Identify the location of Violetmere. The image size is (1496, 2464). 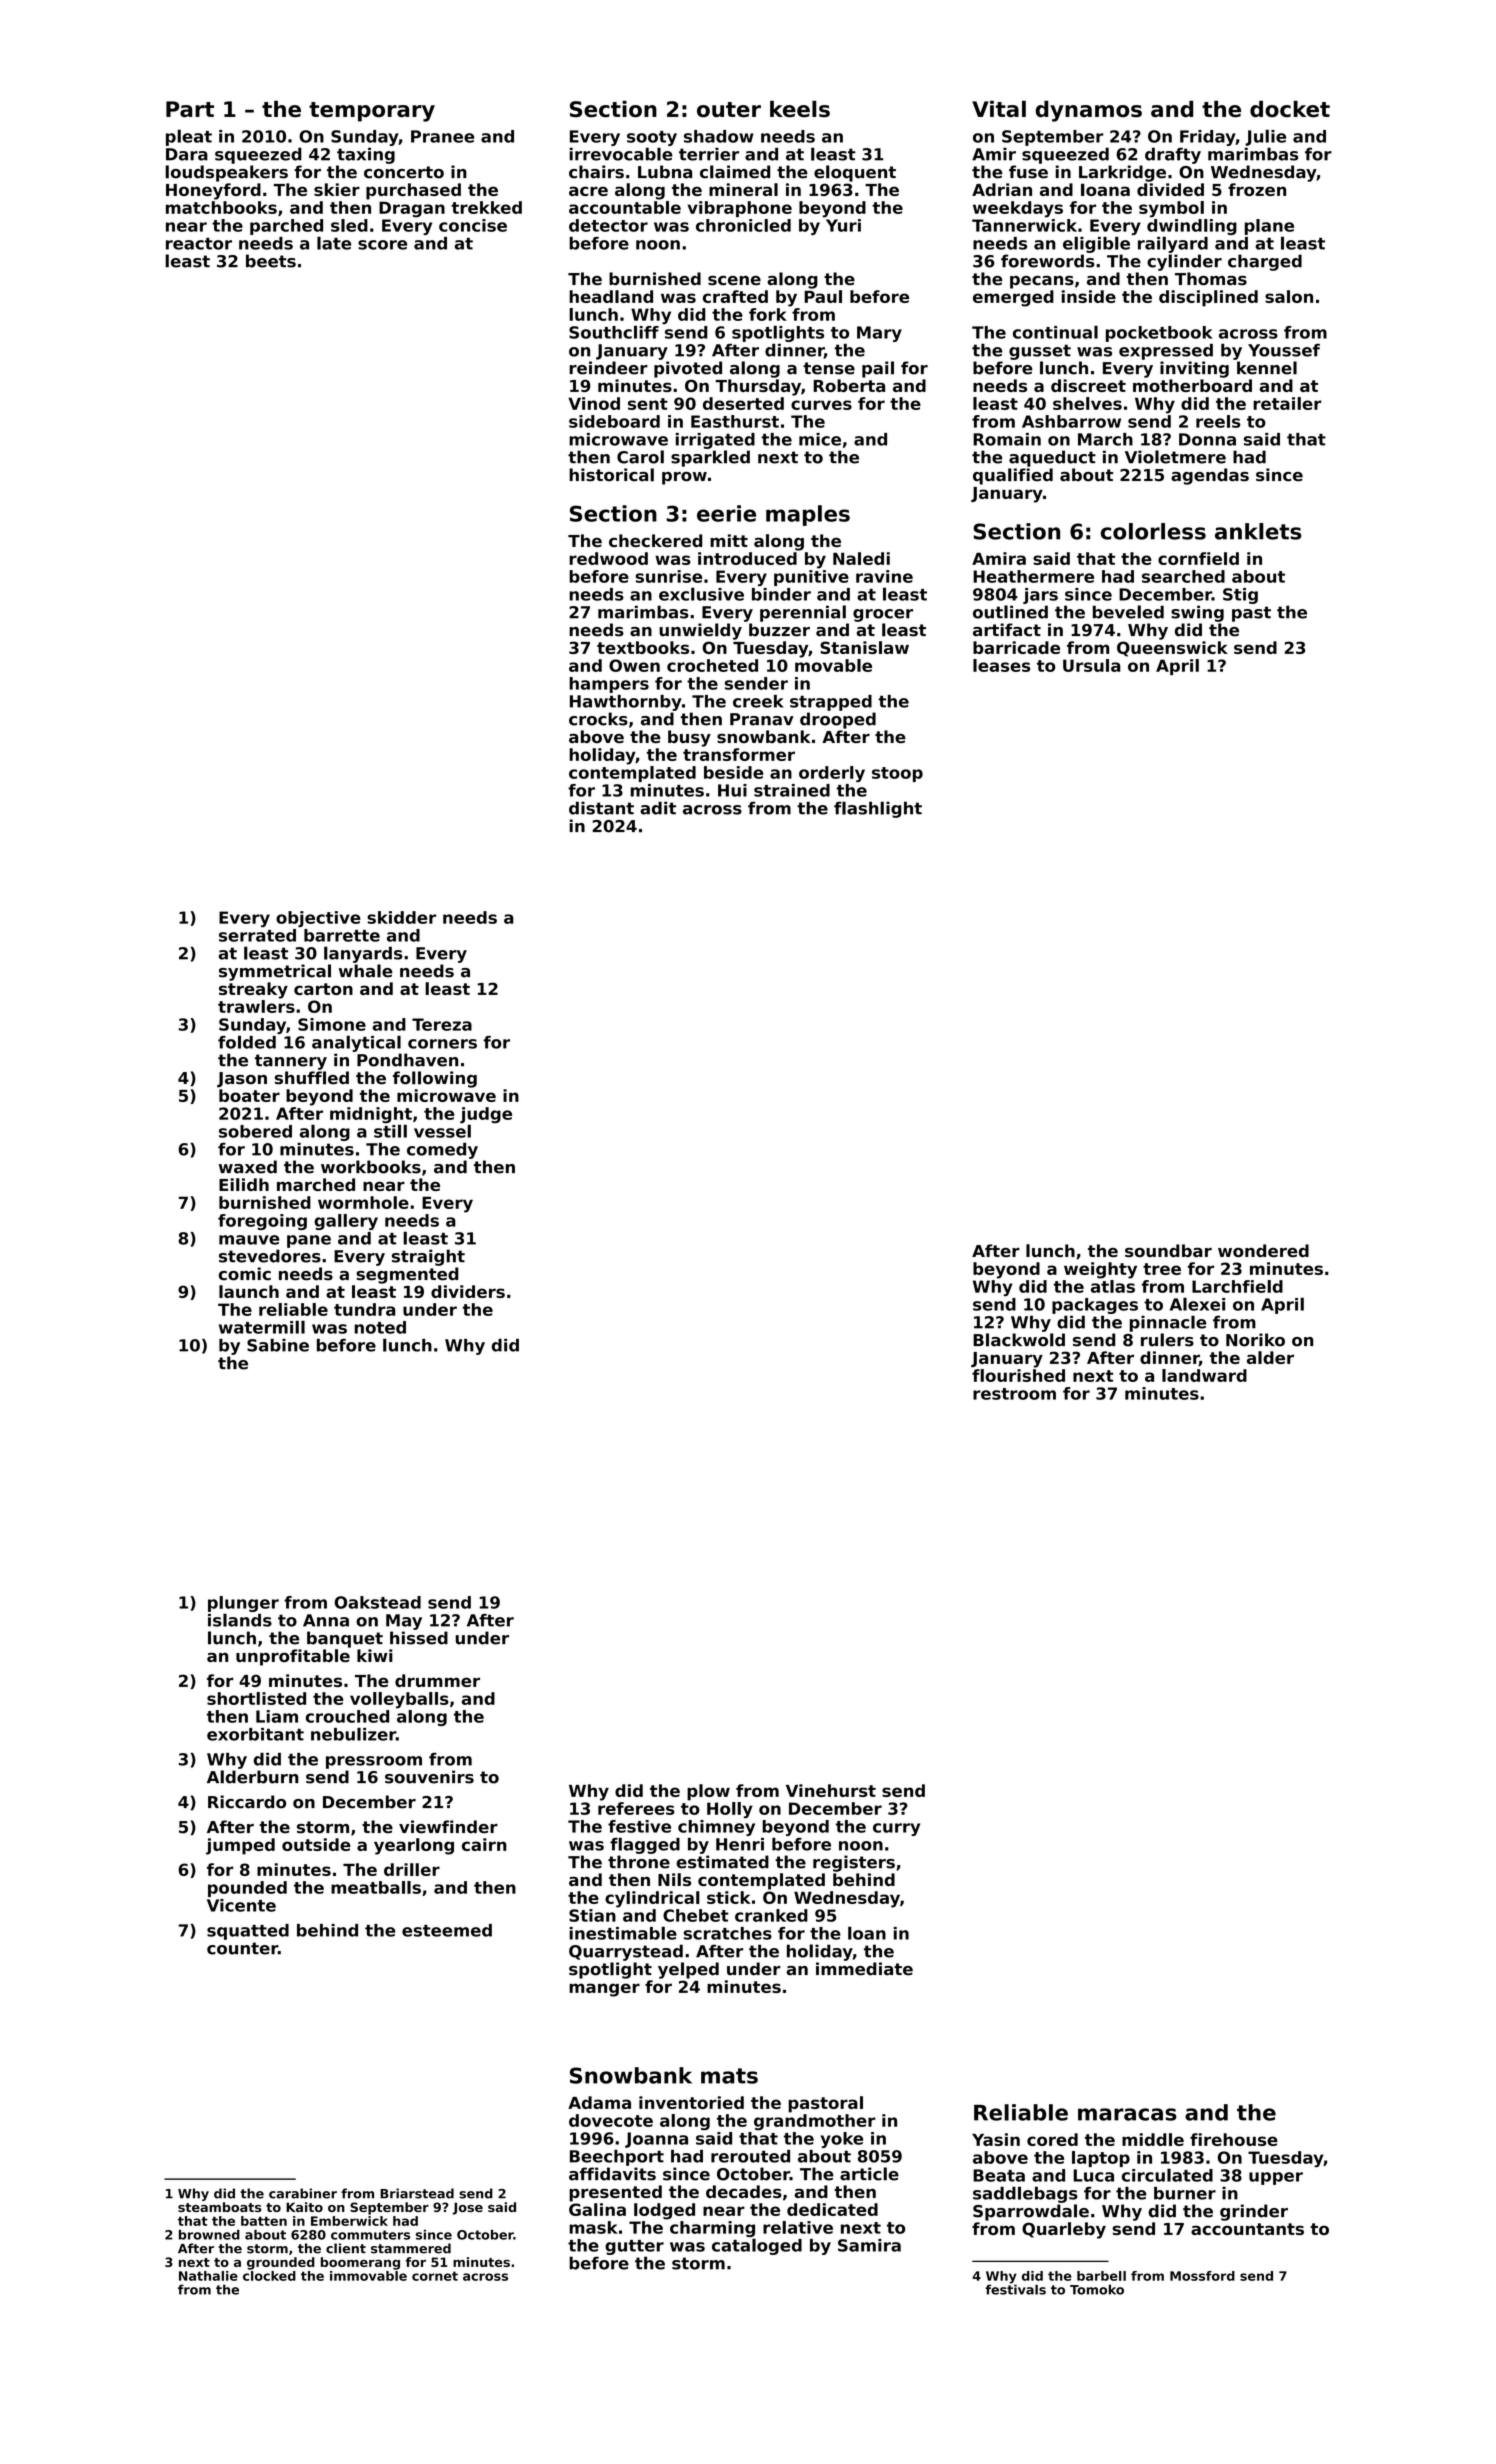
(1175, 457).
